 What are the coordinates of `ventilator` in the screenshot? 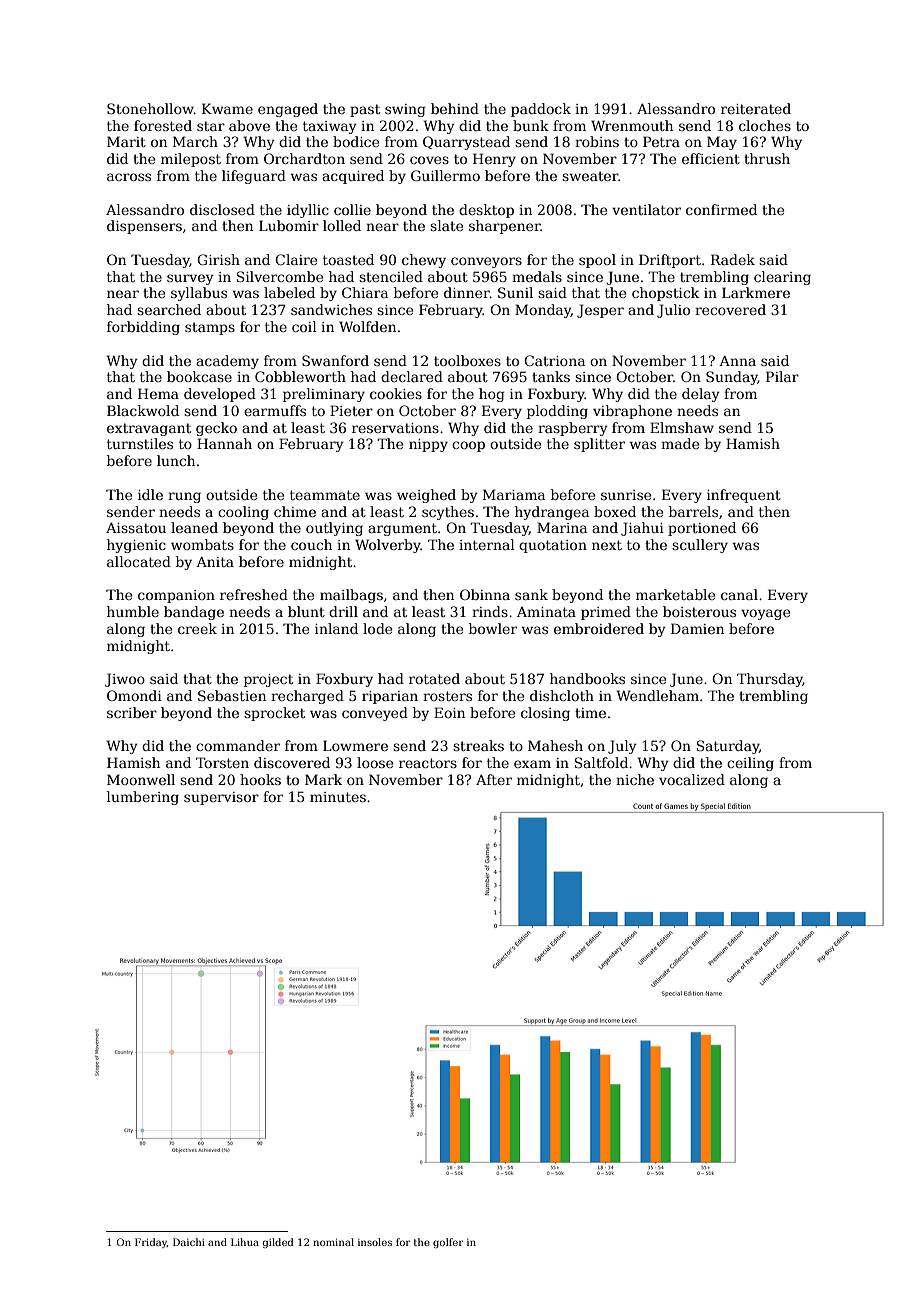 It's located at (646, 209).
